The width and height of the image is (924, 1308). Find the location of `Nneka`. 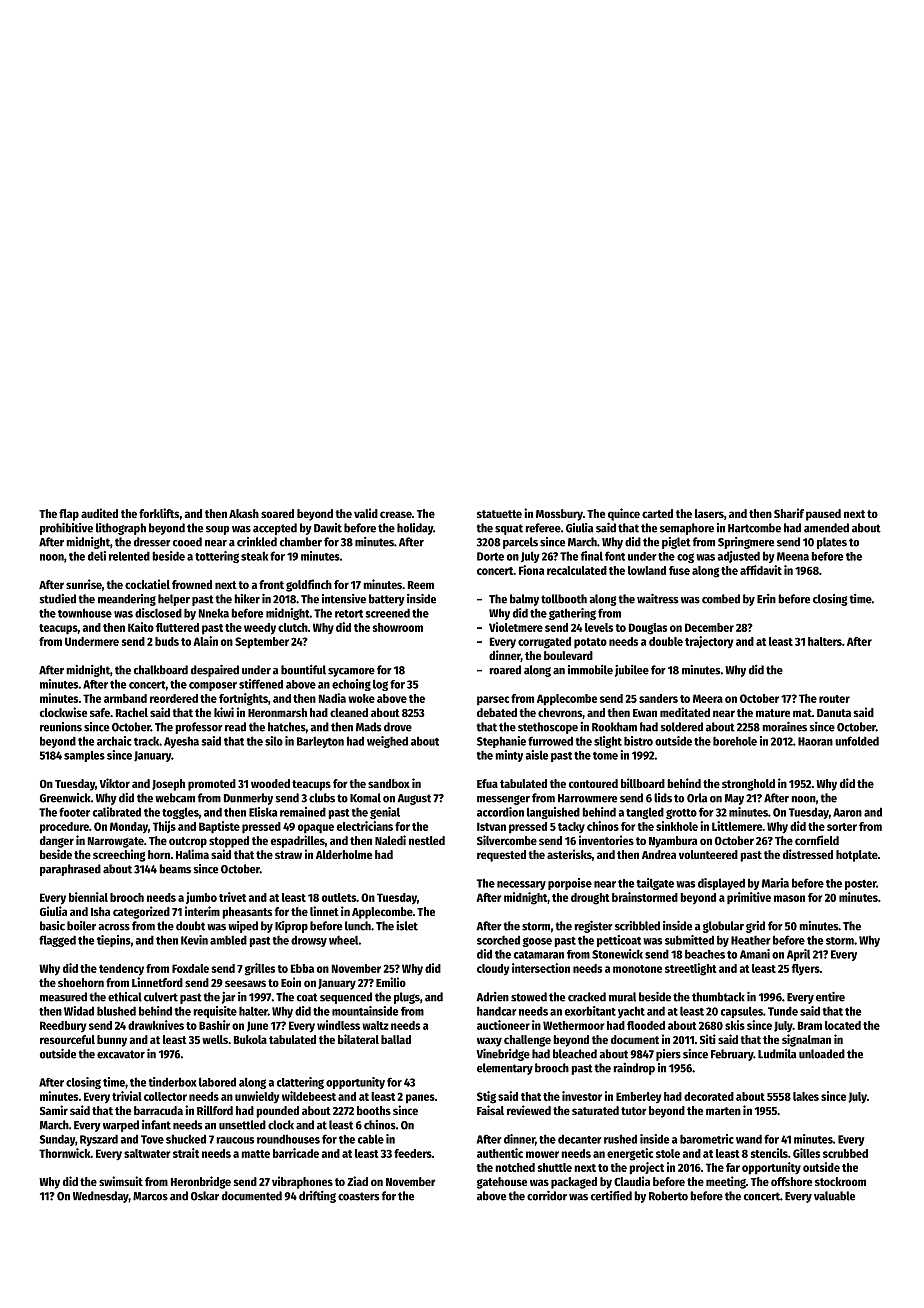

Nneka is located at coordinates (214, 613).
